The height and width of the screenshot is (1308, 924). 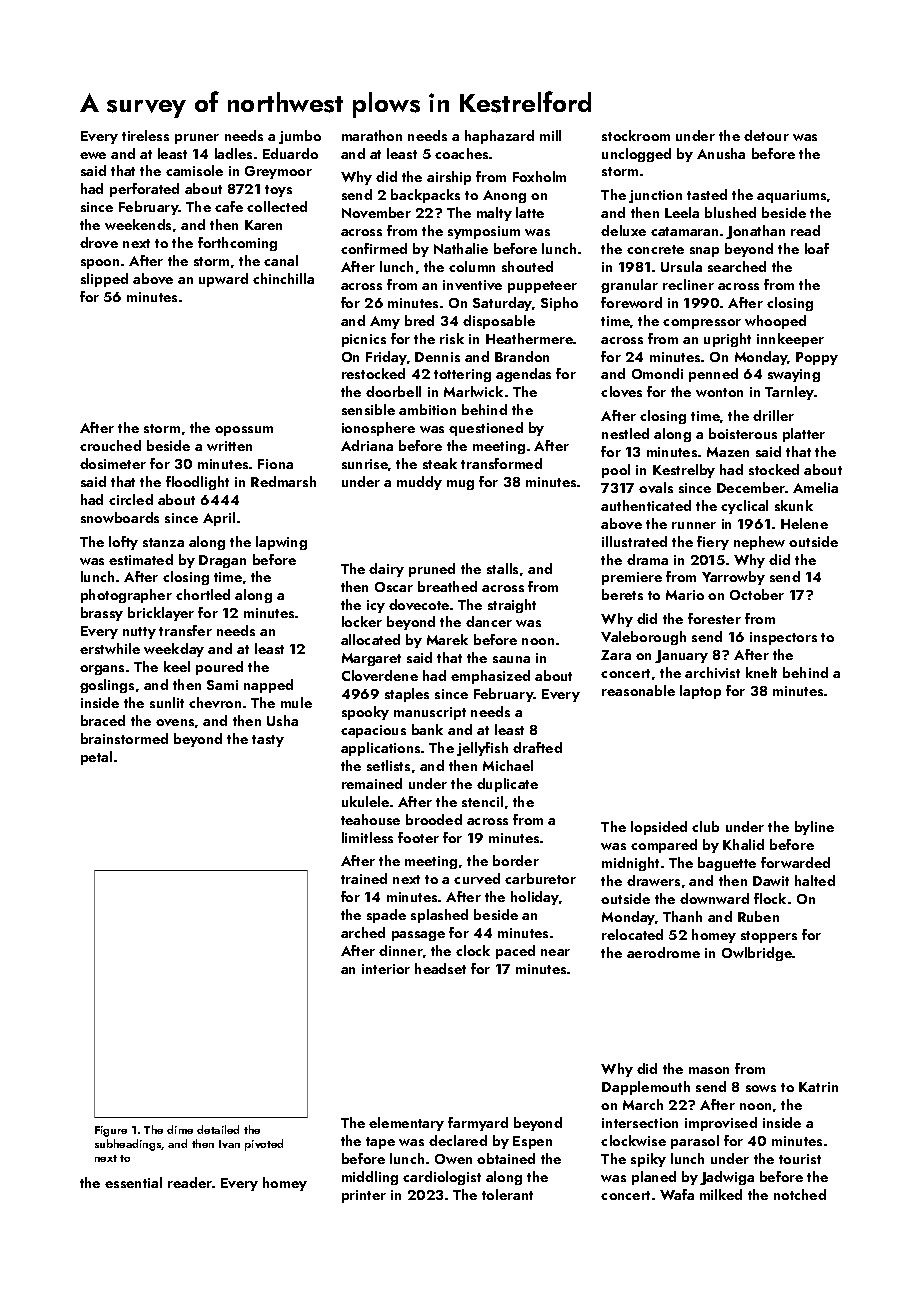 I want to click on Figure, so click(x=111, y=1131).
